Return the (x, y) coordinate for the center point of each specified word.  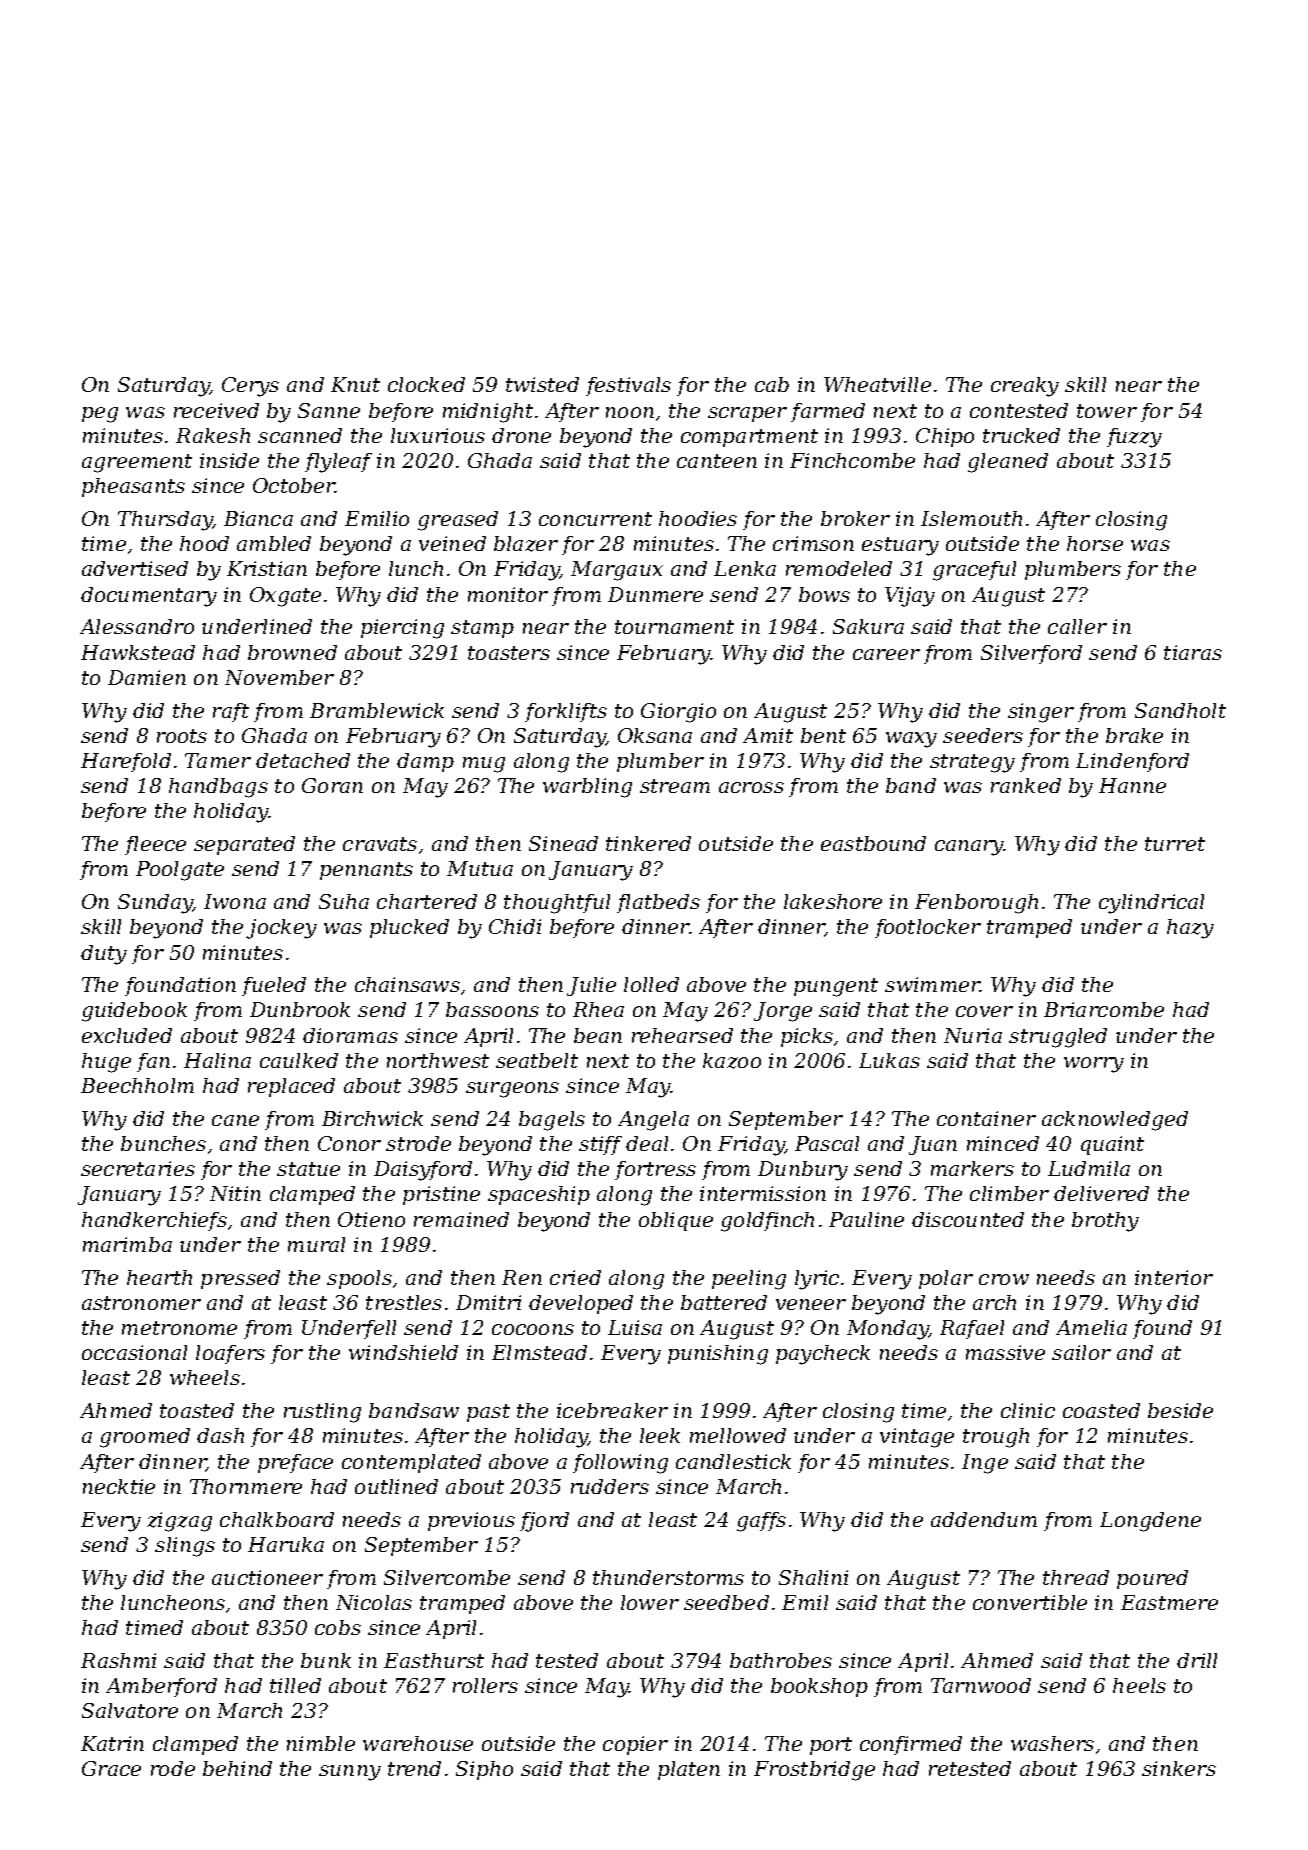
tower (1107, 411)
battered (724, 1302)
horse (1095, 543)
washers (1052, 1743)
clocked (426, 384)
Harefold (126, 762)
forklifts (566, 712)
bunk (326, 1660)
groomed (145, 1438)
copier (635, 1745)
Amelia (1091, 1327)
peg (100, 415)
